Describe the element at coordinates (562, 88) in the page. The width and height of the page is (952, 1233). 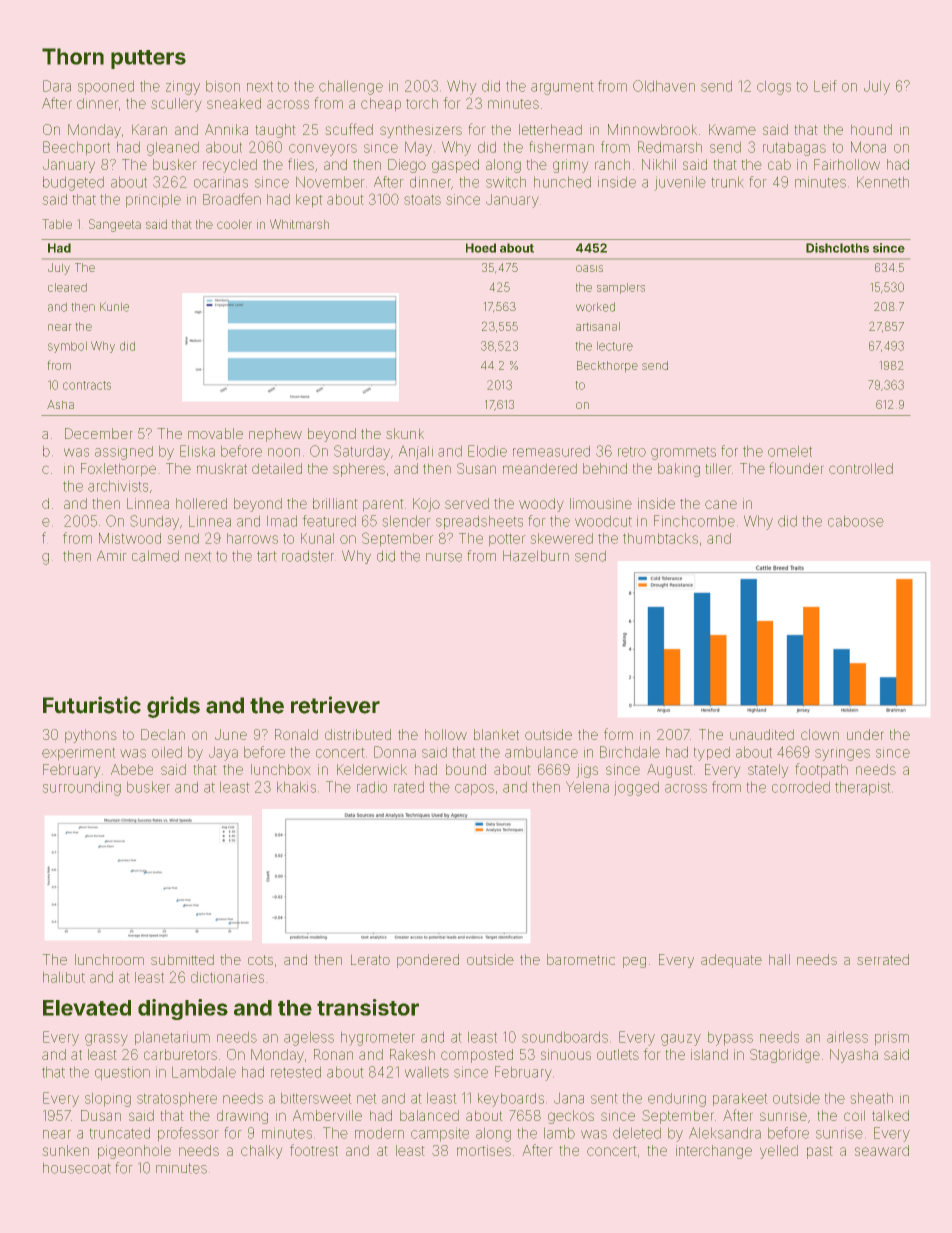
I see `argument` at that location.
